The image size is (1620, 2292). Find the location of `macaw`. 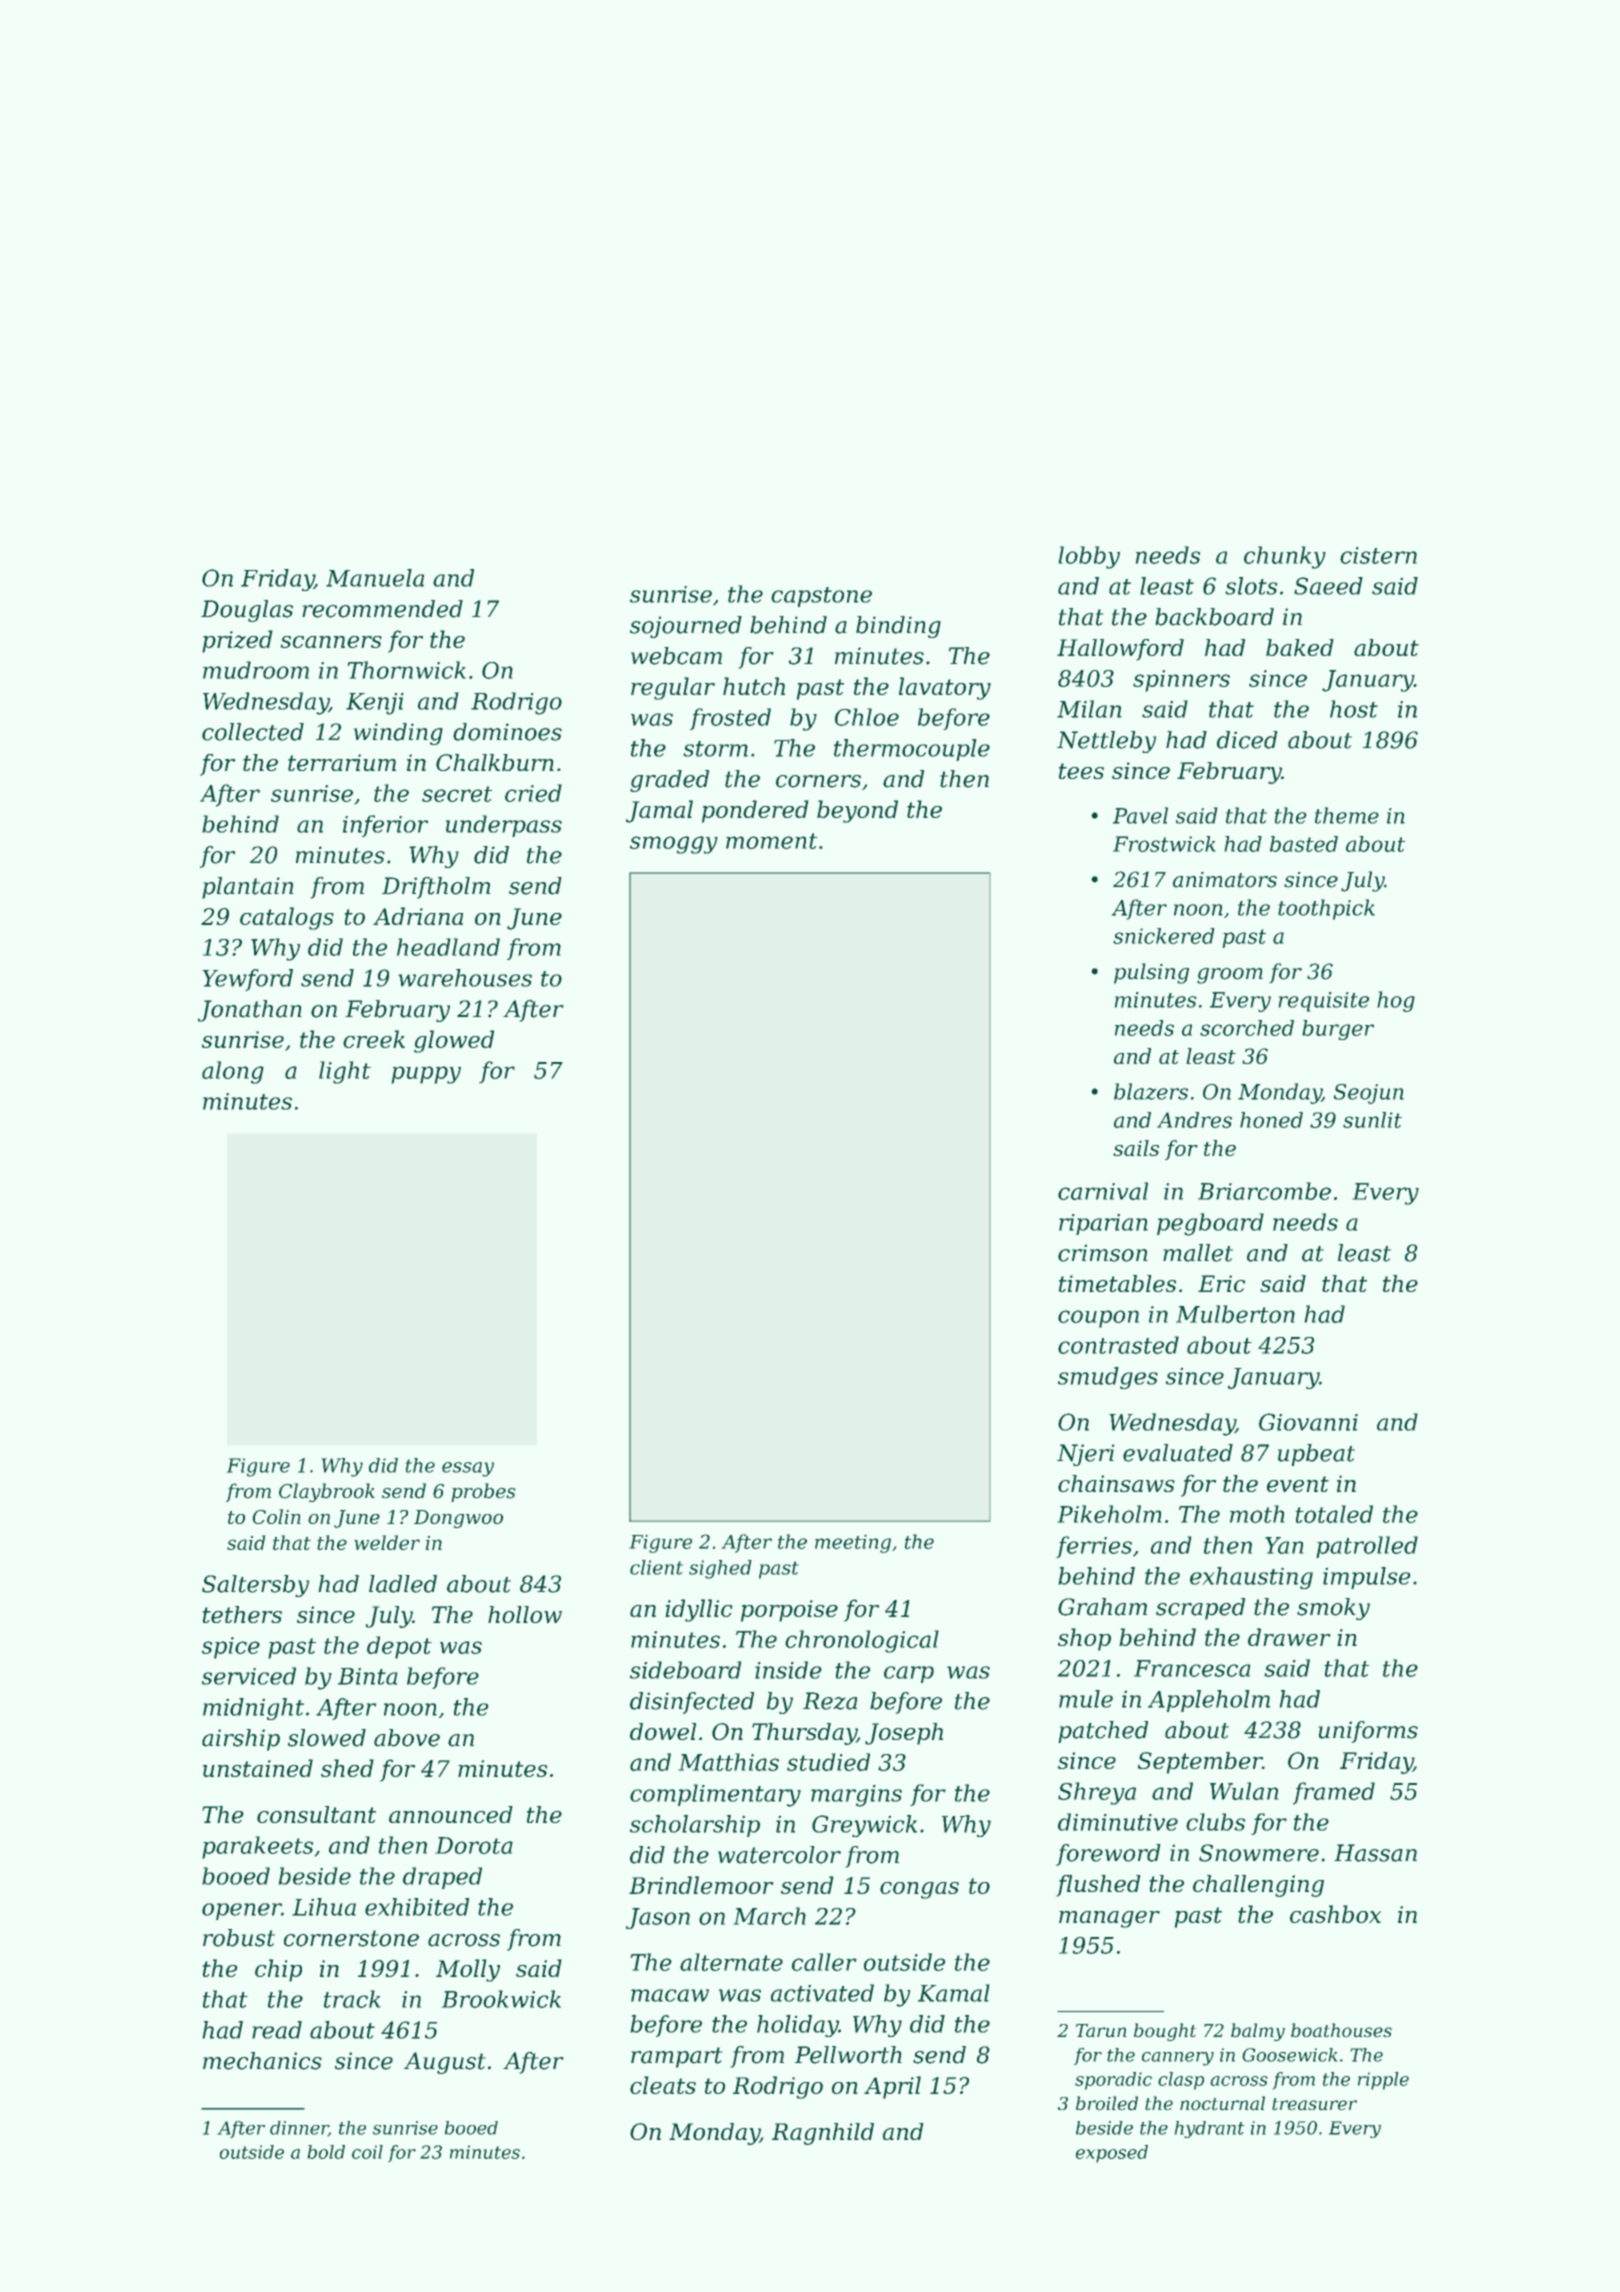

macaw is located at coordinates (670, 1995).
